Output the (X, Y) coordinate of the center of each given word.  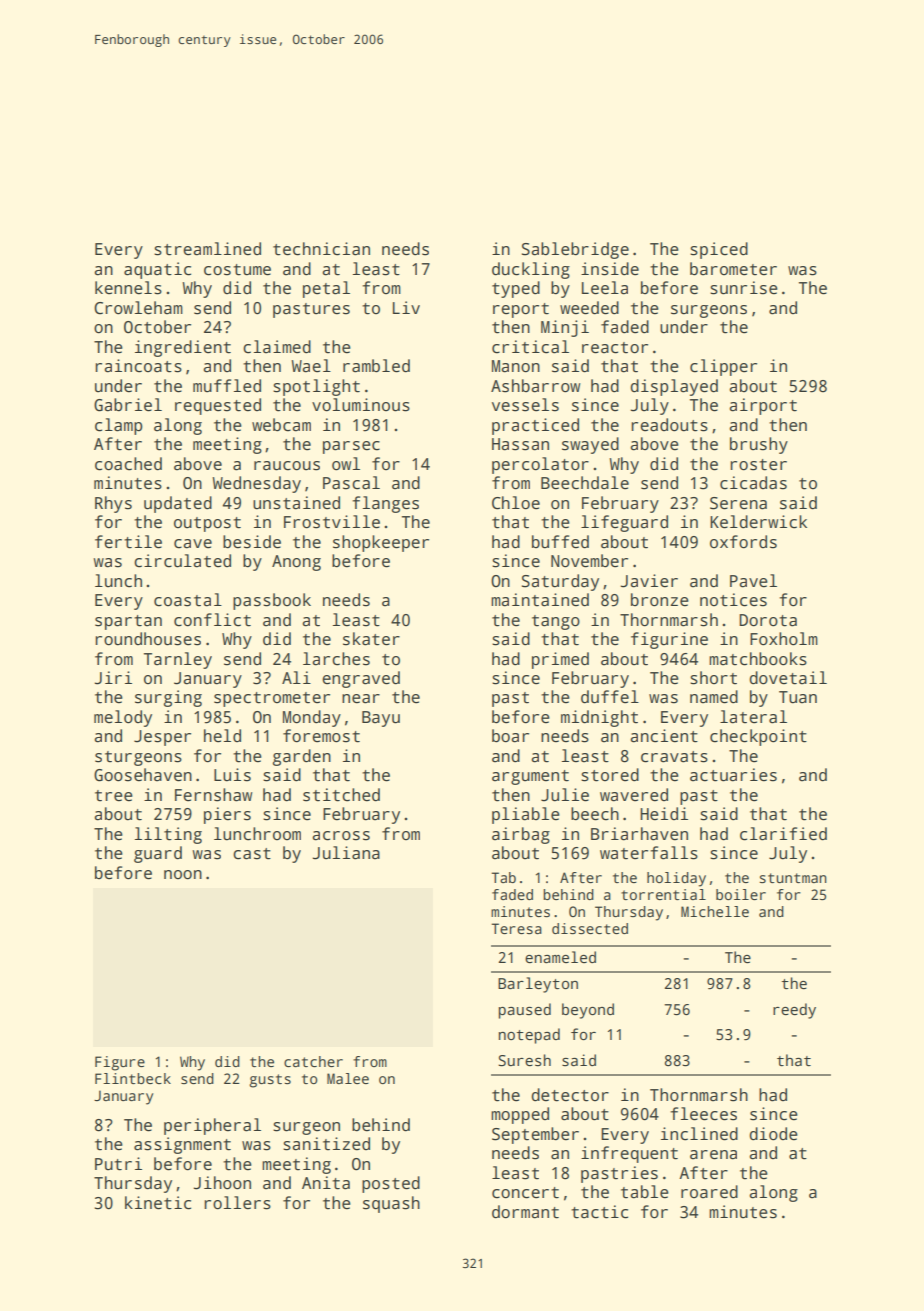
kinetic (158, 1203)
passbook (272, 601)
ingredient (183, 348)
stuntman (793, 878)
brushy (759, 445)
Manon (516, 366)
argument (530, 777)
